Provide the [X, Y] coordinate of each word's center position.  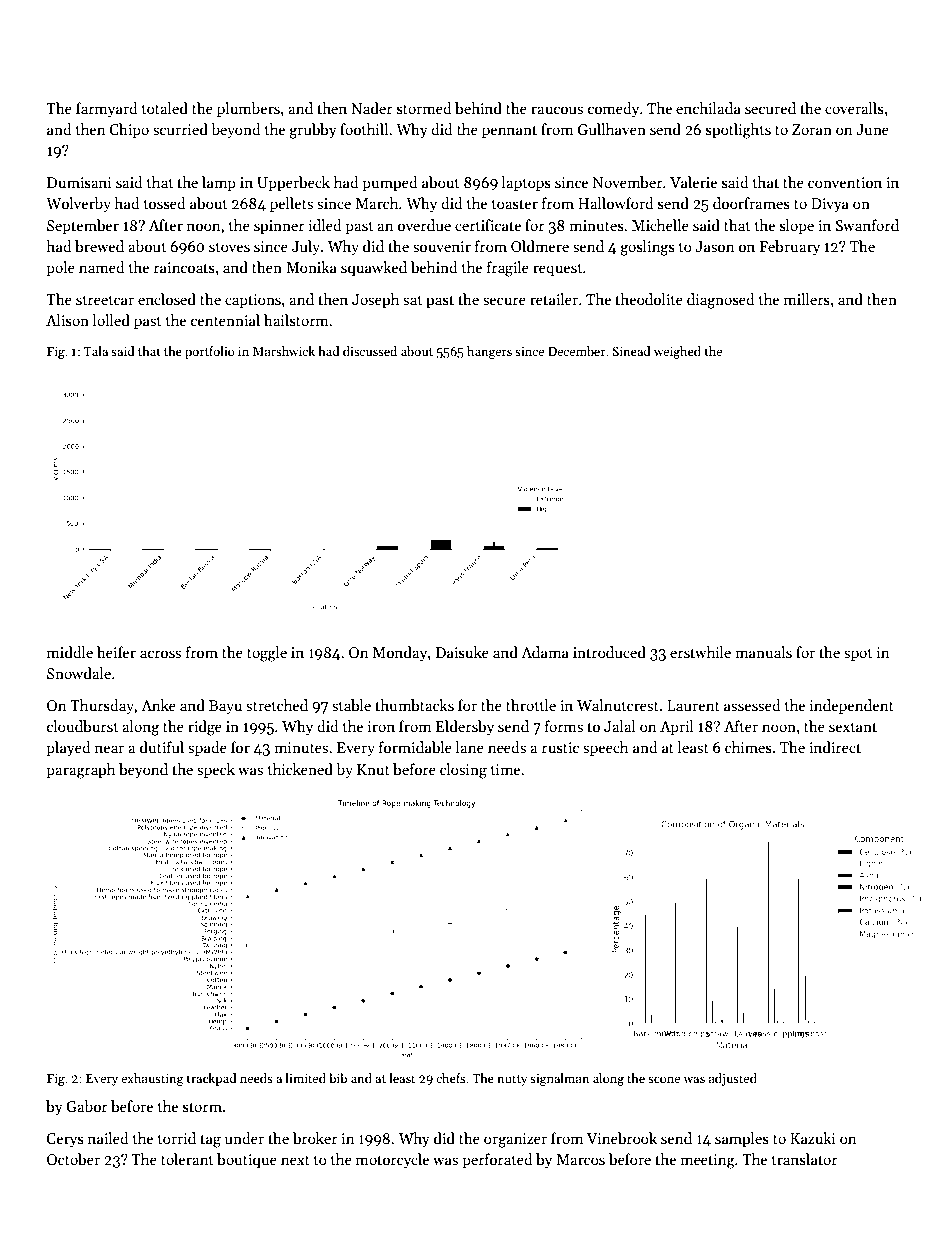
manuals [763, 652]
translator [805, 1159]
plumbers [248, 109]
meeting [707, 1161]
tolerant [187, 1159]
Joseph [375, 300]
